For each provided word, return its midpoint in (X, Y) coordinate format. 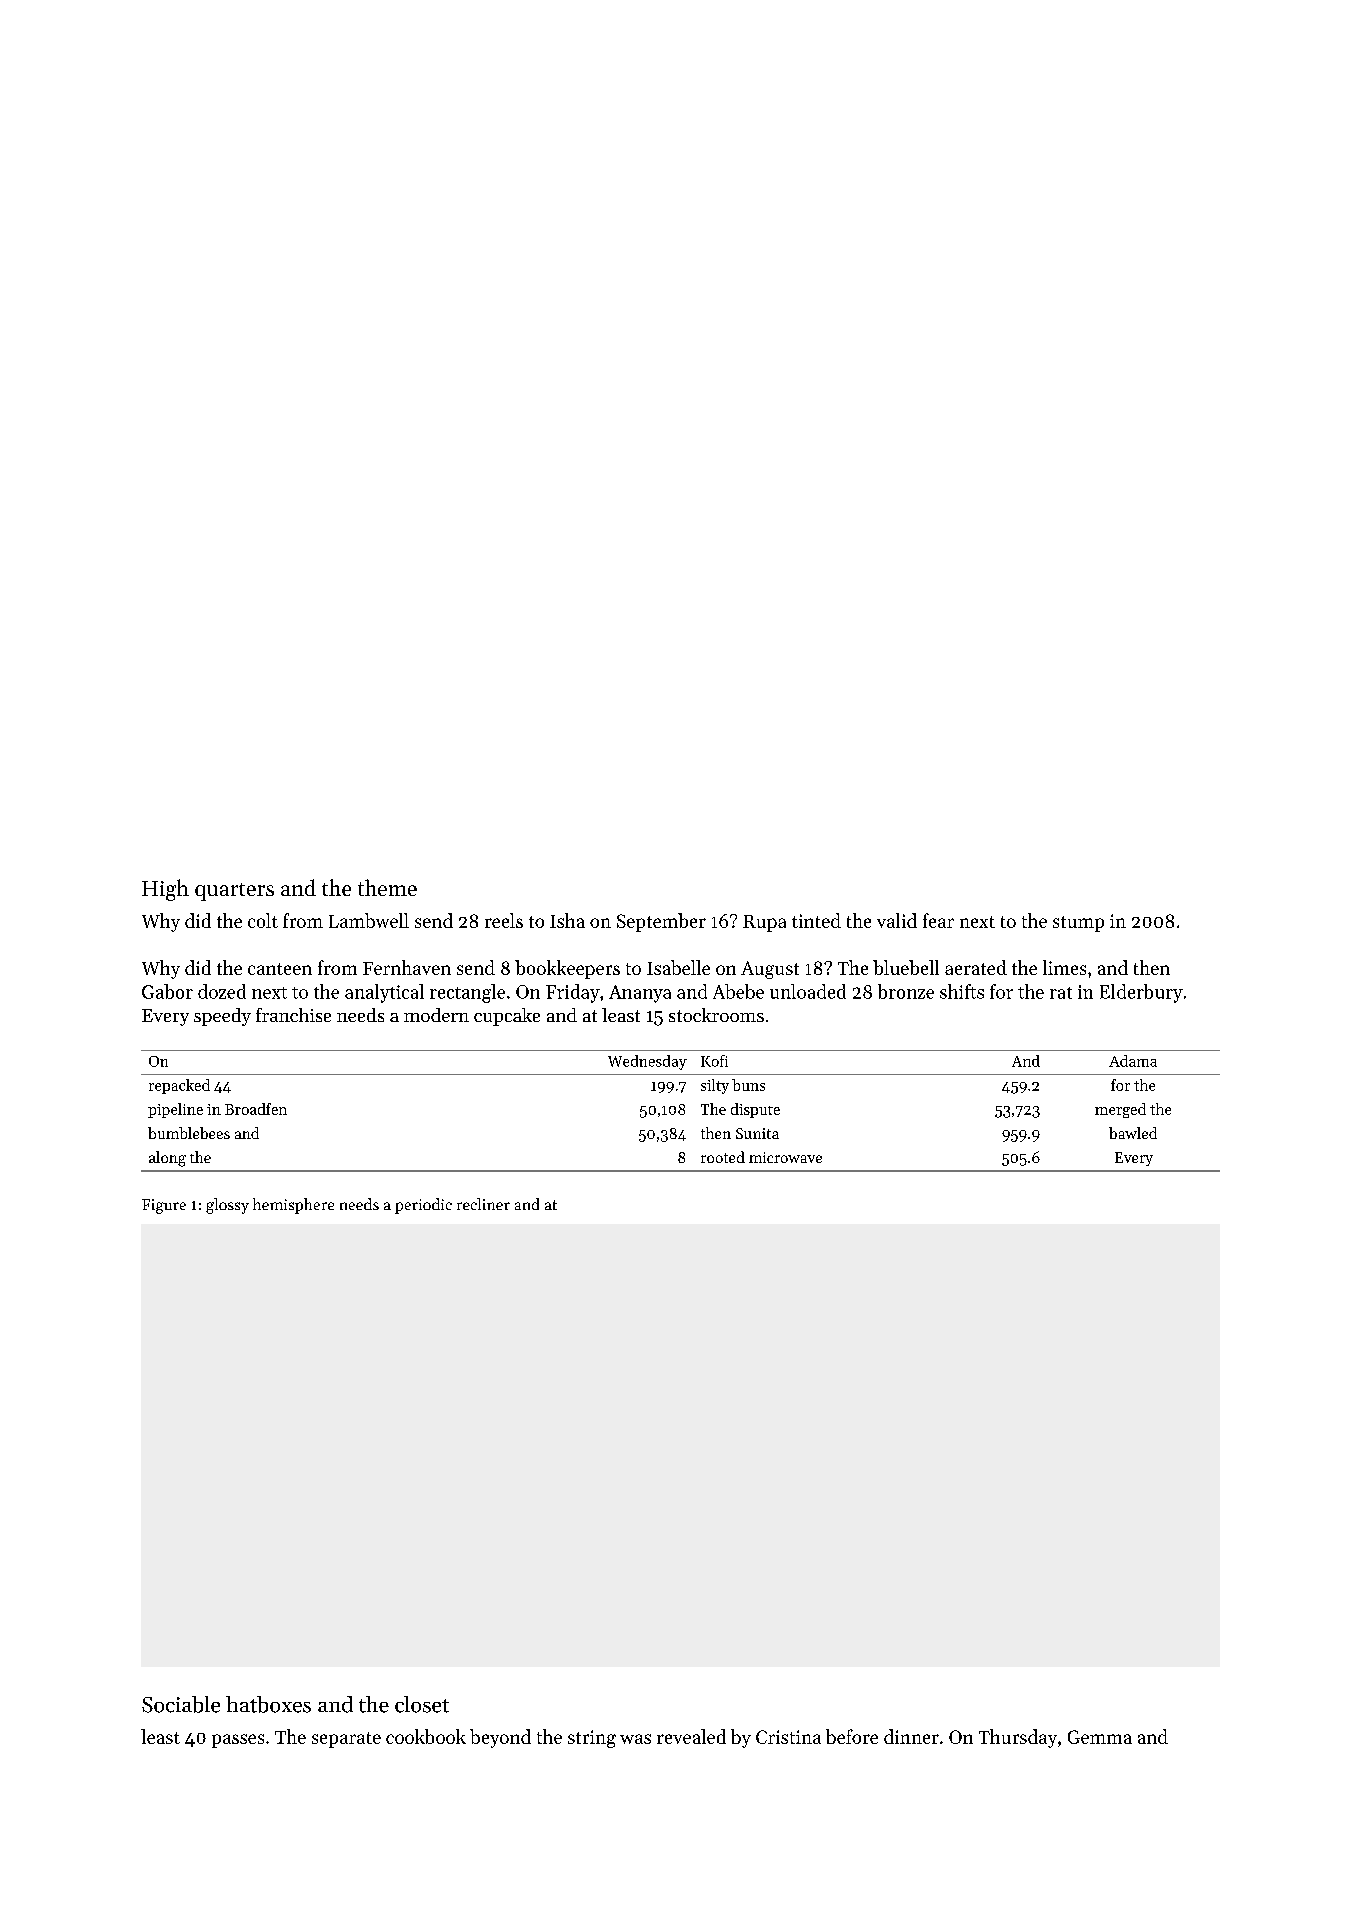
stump (1078, 924)
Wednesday (647, 1062)
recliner (483, 1204)
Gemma (1100, 1737)
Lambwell (369, 920)
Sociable (181, 1704)
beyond (500, 1738)
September (661, 922)
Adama (1133, 1061)
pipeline (175, 1110)
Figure (164, 1206)
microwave (785, 1157)
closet (422, 1704)
